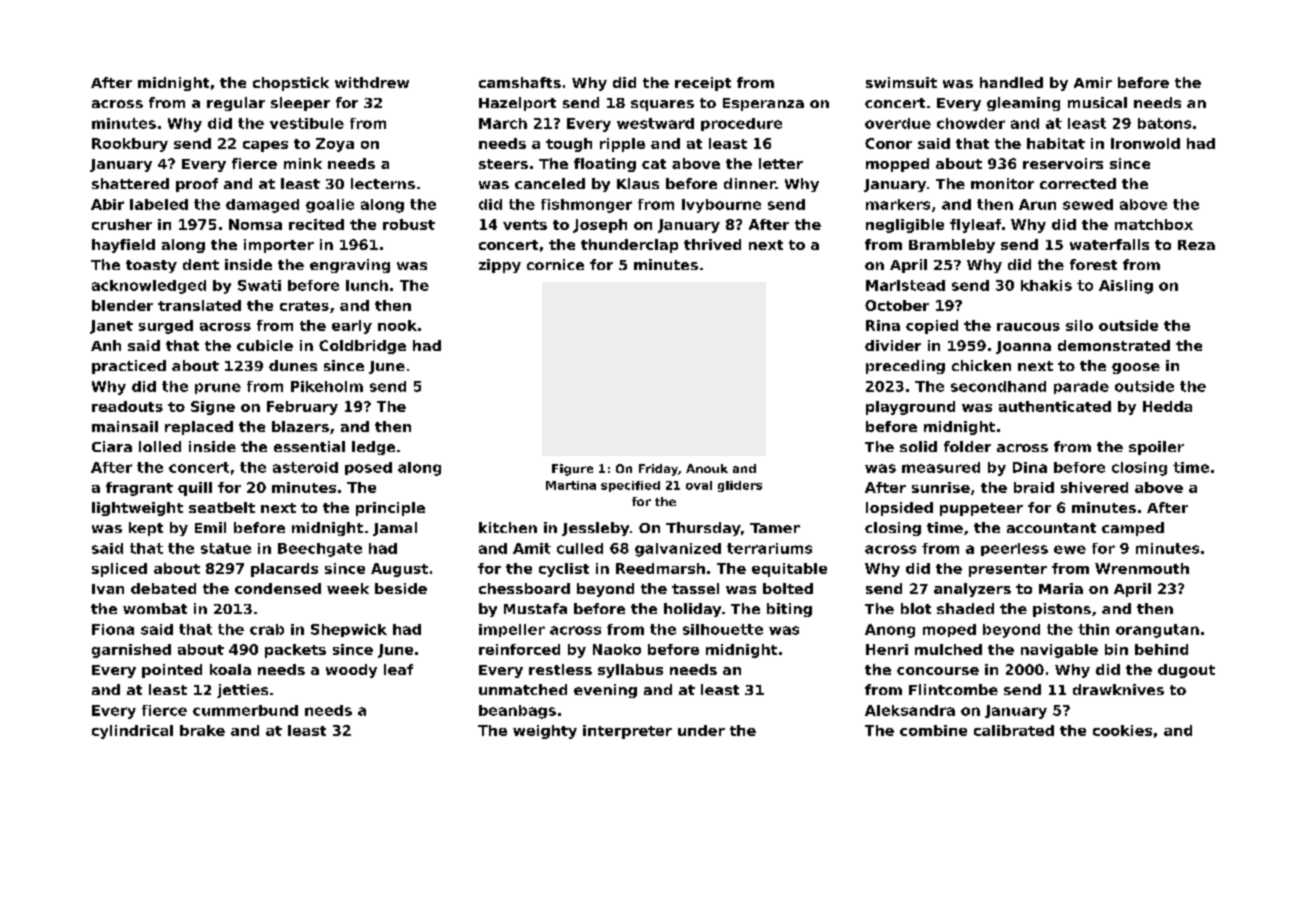 The width and height of the image is (1308, 924). Describe the element at coordinates (1122, 730) in the image. I see `cookies` at that location.
